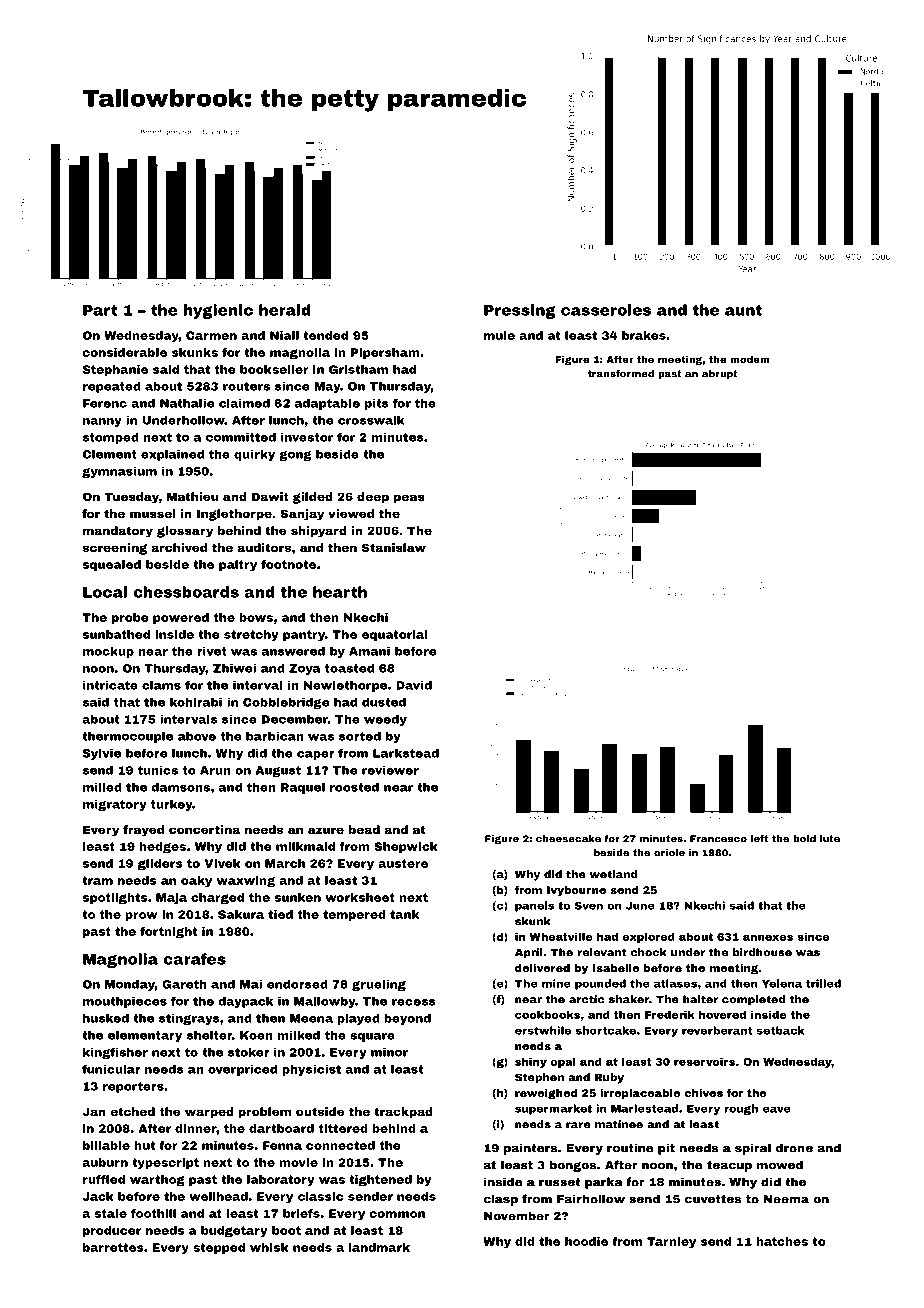 Image resolution: width=924 pixels, height=1308 pixels. Describe the element at coordinates (218, 311) in the document. I see `hygienic` at that location.
